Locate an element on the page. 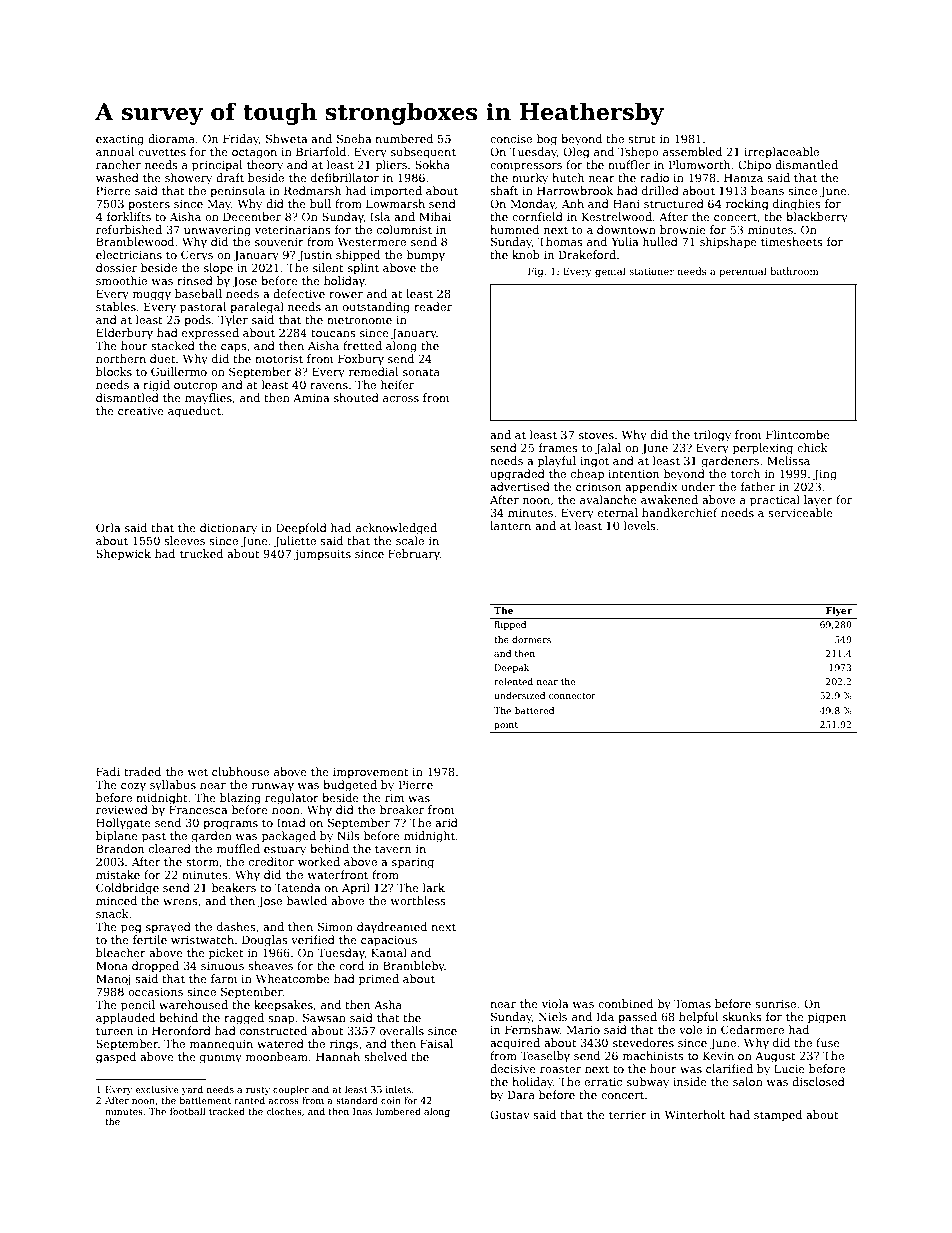 The image size is (952, 1233). concise is located at coordinates (511, 139).
